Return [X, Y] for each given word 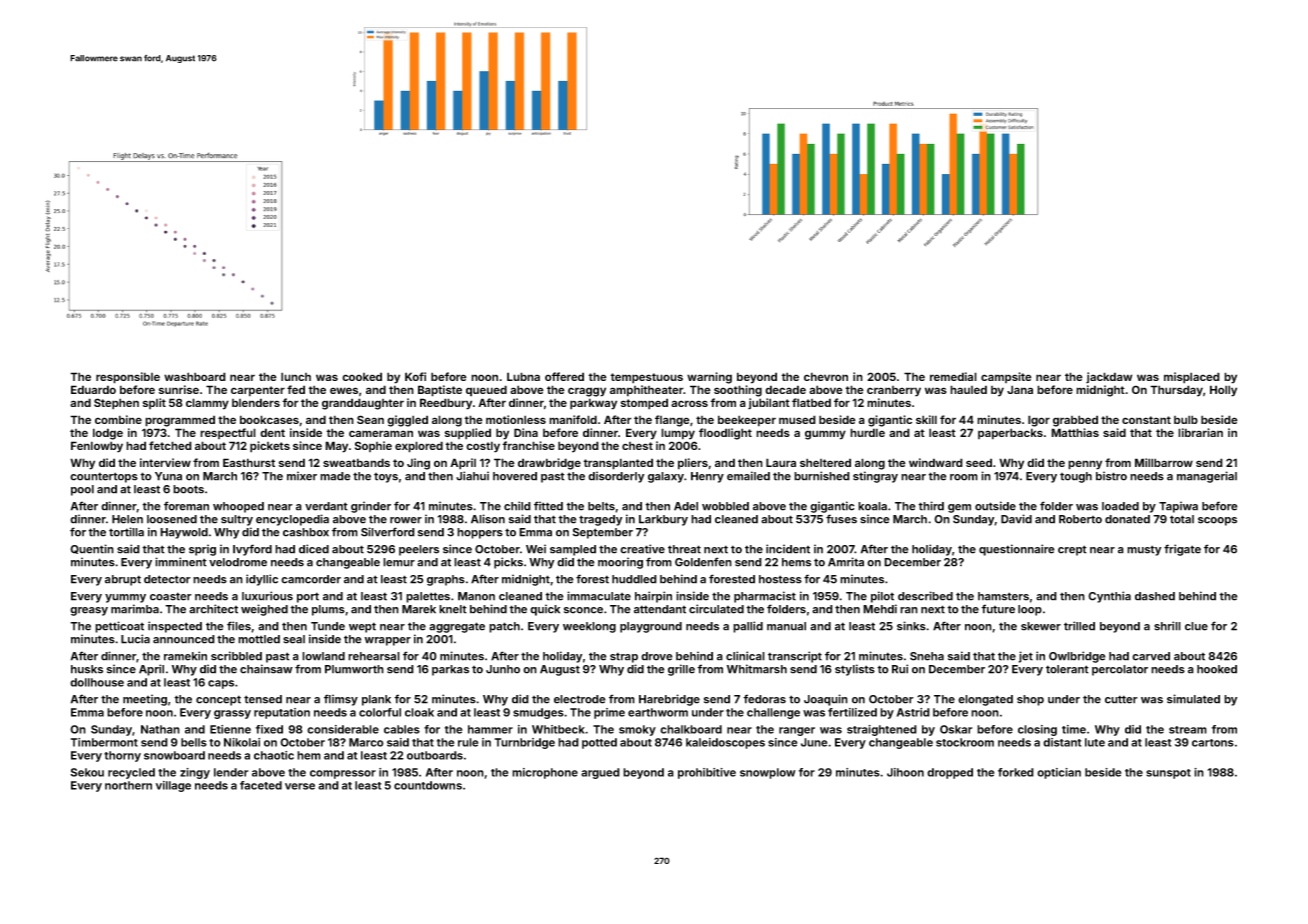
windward [936, 462]
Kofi [415, 376]
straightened [882, 730]
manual [786, 626]
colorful [380, 712]
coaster [171, 596]
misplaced [1192, 378]
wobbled [725, 506]
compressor [343, 774]
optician [1059, 773]
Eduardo [93, 389]
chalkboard [691, 729]
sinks [911, 626]
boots [188, 489]
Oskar [956, 729]
